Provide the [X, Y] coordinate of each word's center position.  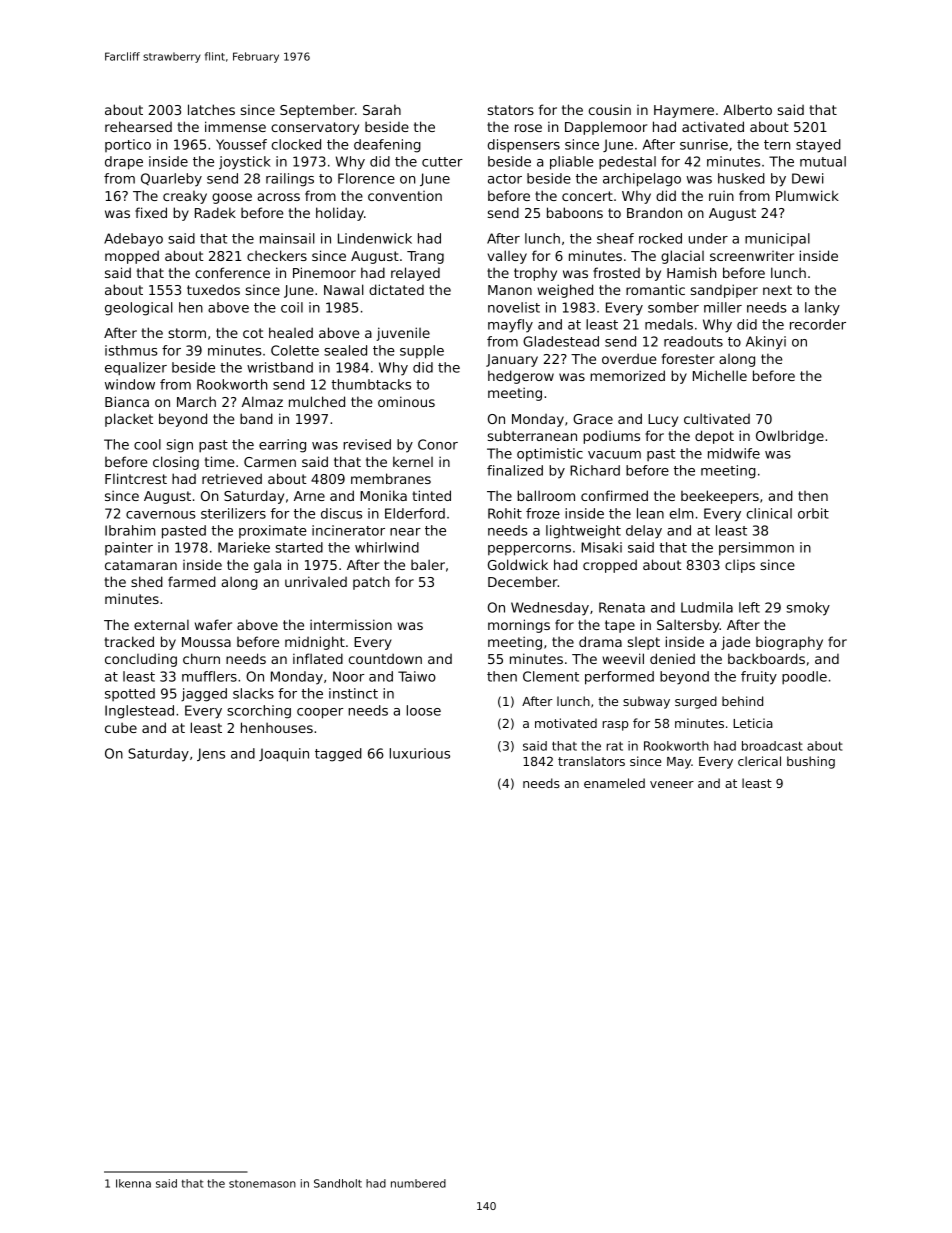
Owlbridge [790, 437]
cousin [610, 109]
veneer [672, 784]
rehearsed [138, 126]
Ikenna [133, 1183]
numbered [418, 1183]
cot [253, 333]
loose [424, 710]
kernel [413, 461]
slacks [253, 693]
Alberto [747, 109]
